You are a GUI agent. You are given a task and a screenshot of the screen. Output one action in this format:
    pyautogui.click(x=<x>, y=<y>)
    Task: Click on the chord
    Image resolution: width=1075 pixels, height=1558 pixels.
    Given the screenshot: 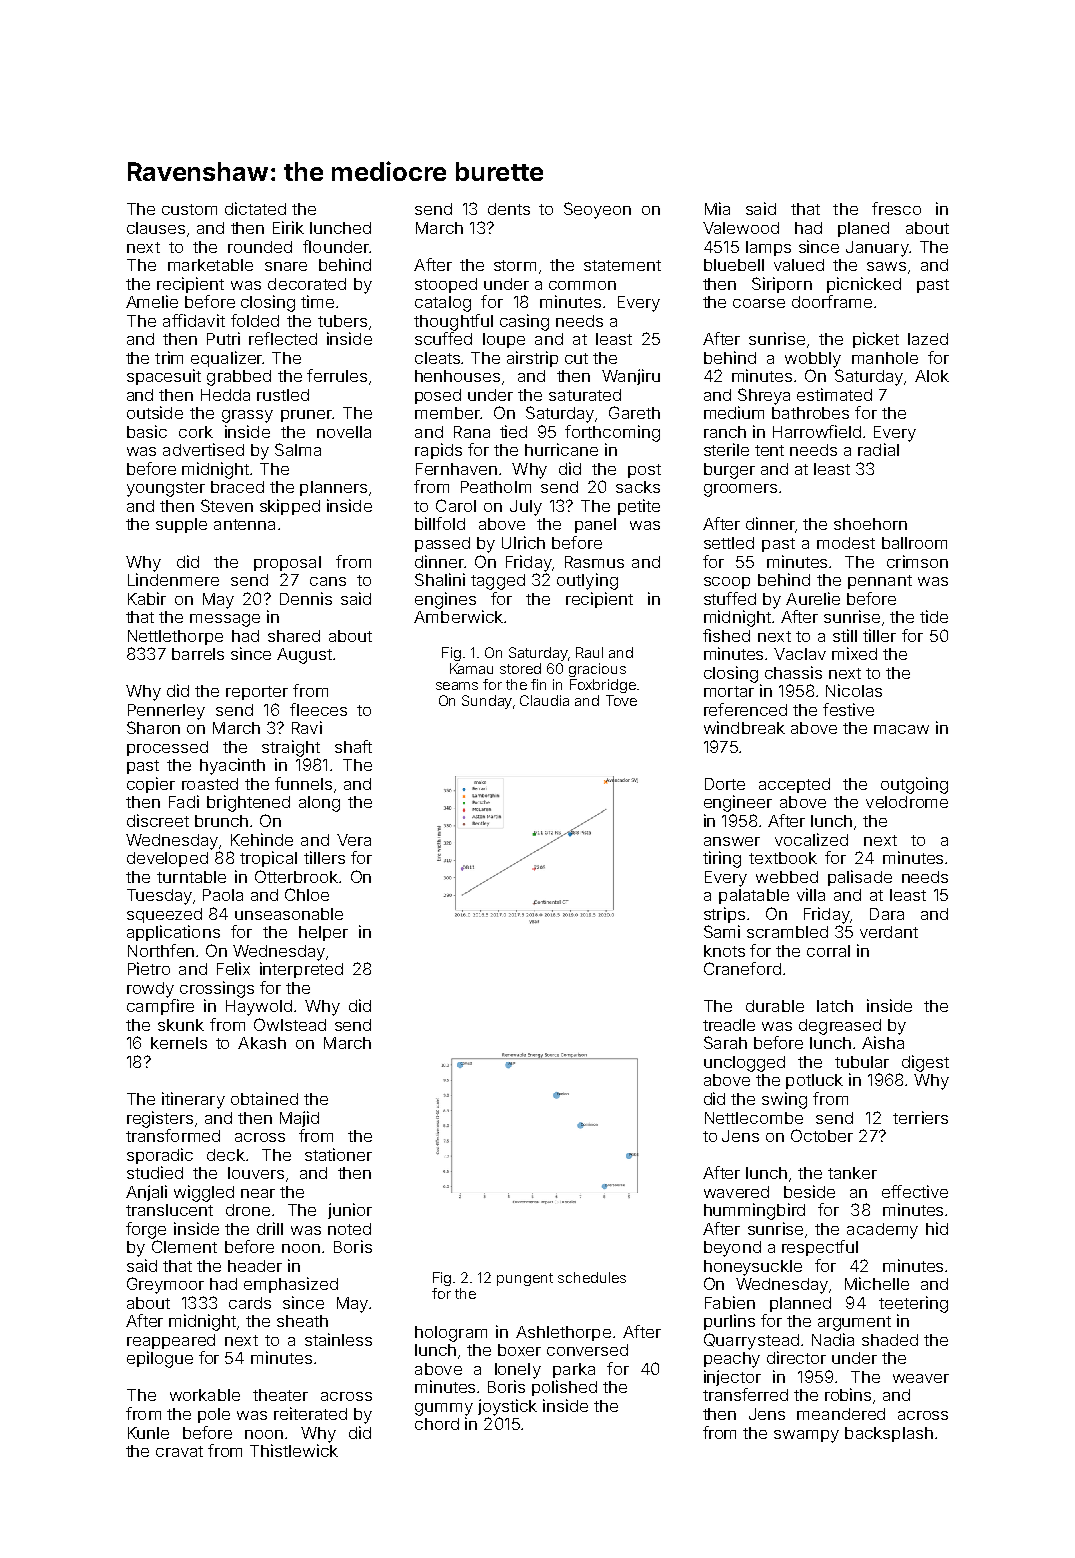 What is the action you would take?
    pyautogui.click(x=437, y=1424)
